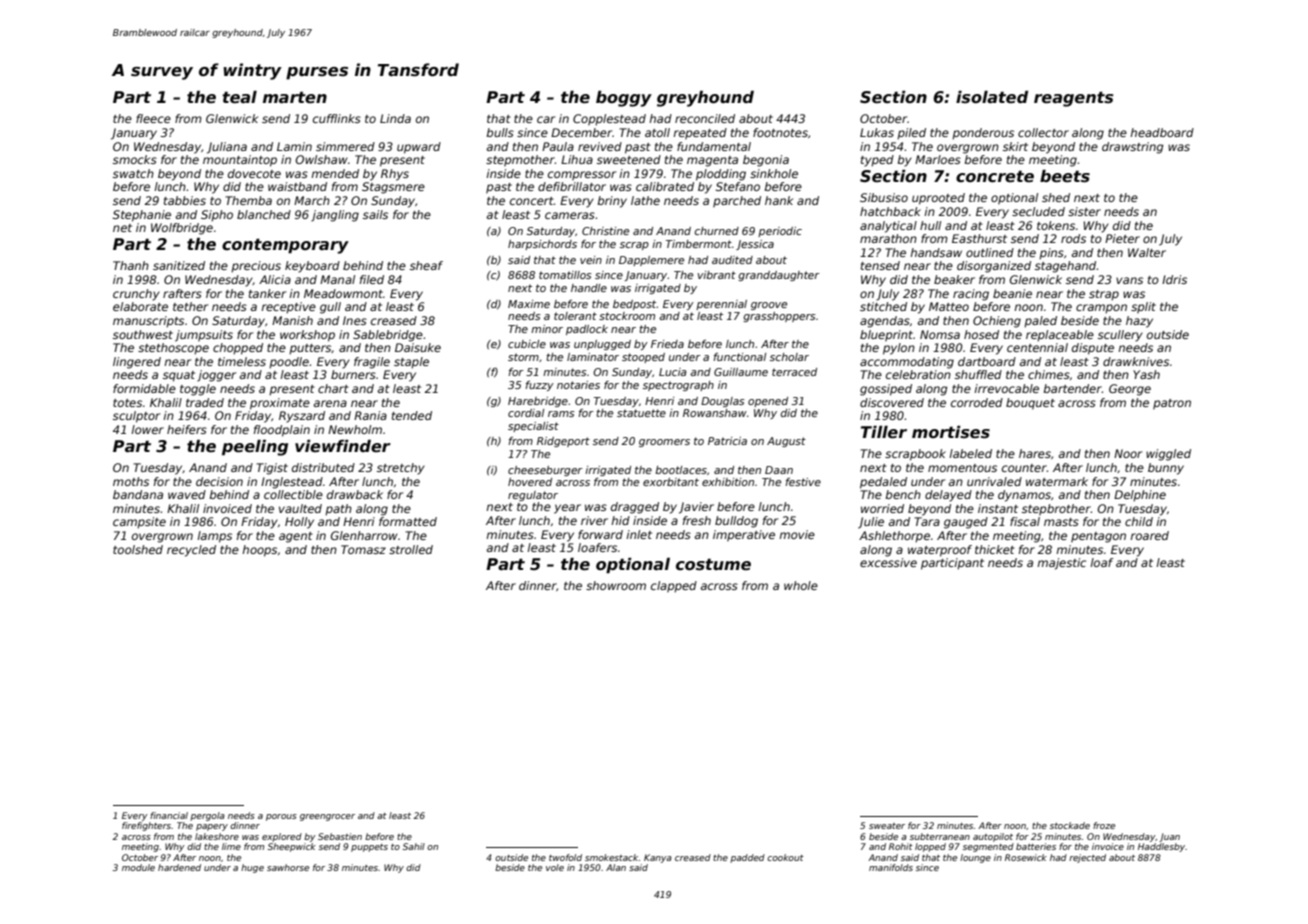  What do you see at coordinates (259, 551) in the screenshot?
I see `hoops` at bounding box center [259, 551].
